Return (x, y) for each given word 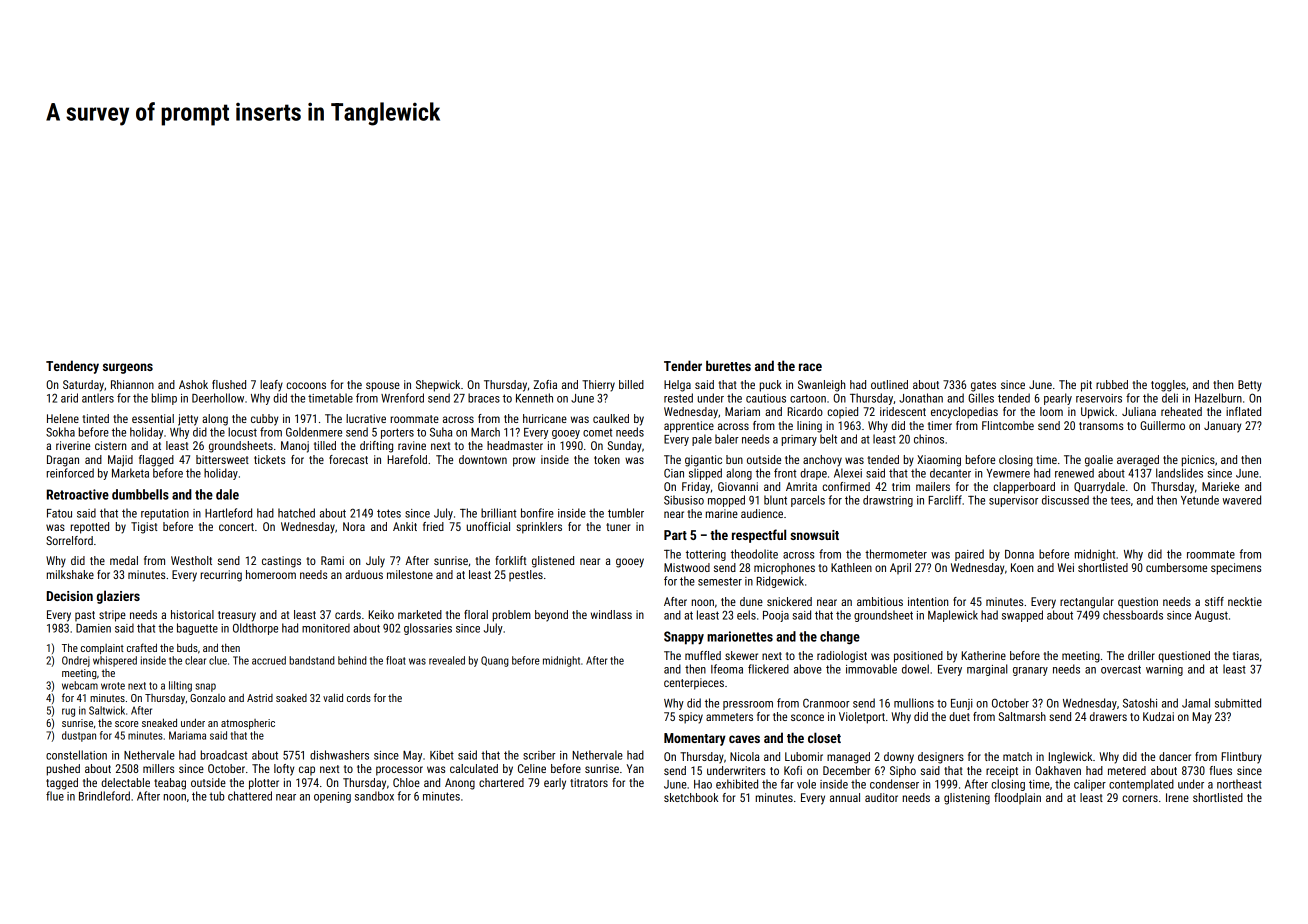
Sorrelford (69, 540)
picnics (1198, 461)
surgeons (128, 368)
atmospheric (248, 724)
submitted (1238, 703)
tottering (706, 555)
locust (242, 432)
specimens (1236, 569)
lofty (284, 770)
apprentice (689, 427)
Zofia (545, 384)
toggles (1168, 386)
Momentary (695, 739)
